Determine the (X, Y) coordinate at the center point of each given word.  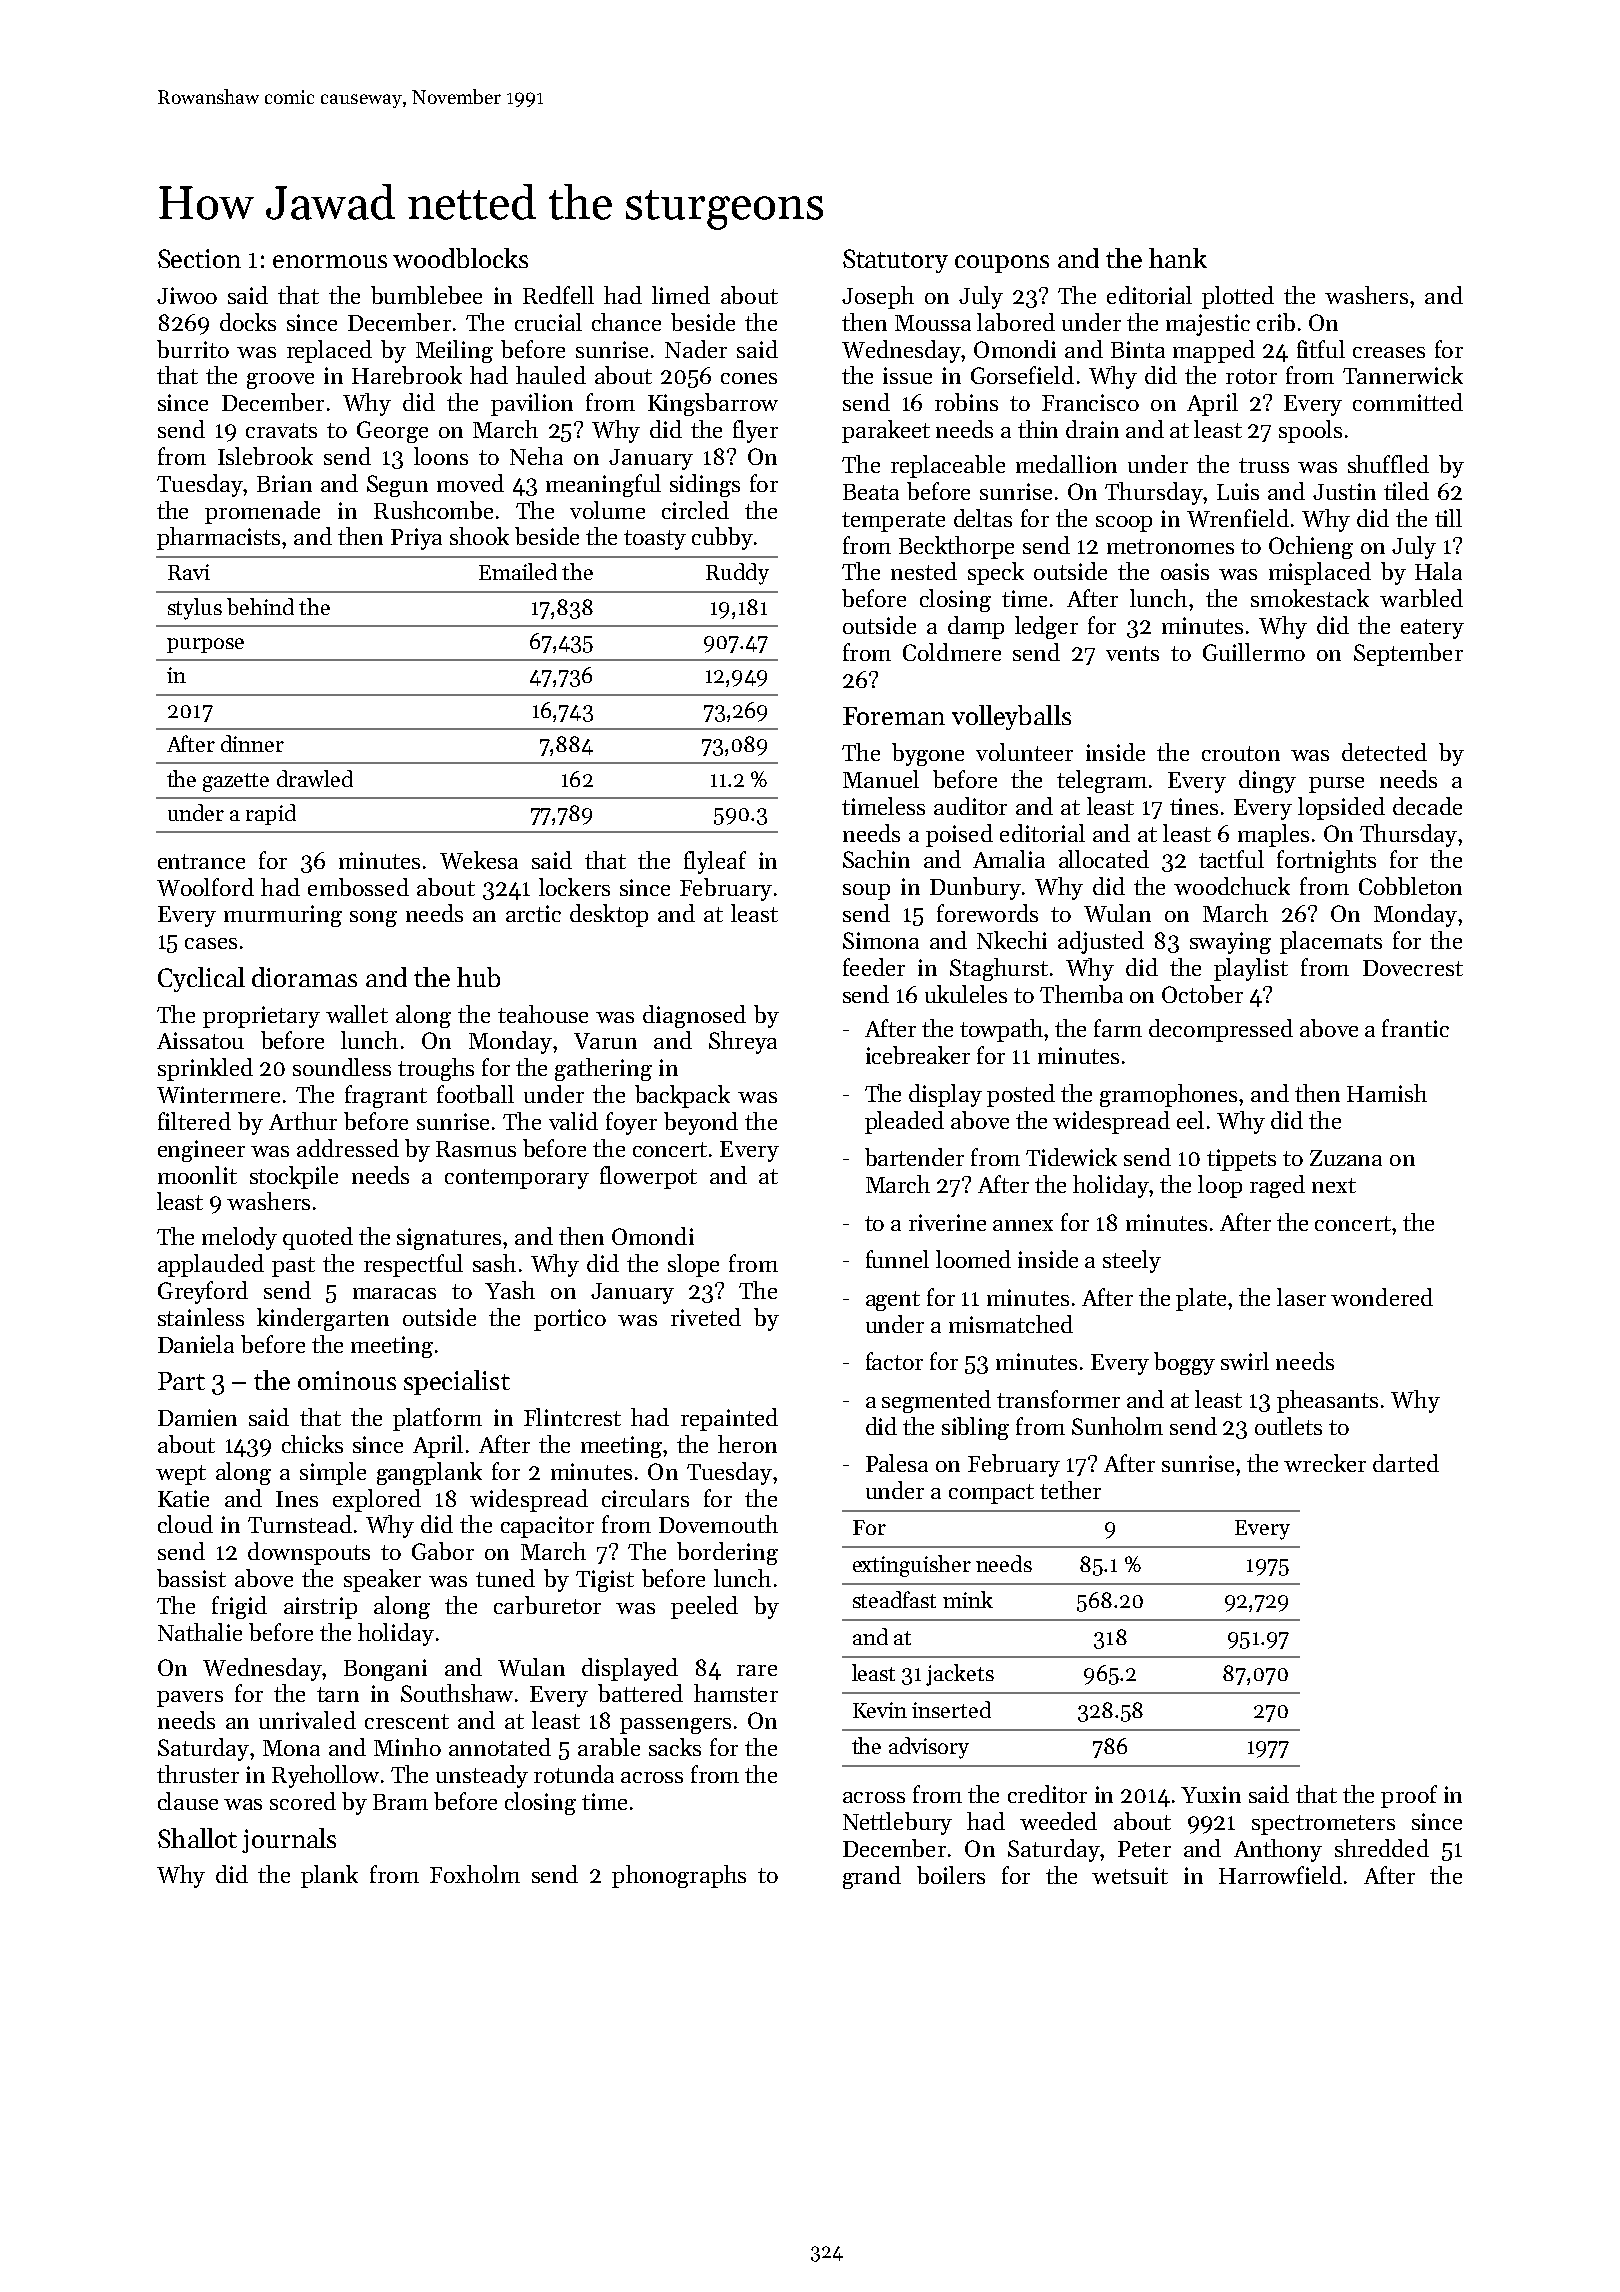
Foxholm (475, 1874)
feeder (874, 967)
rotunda (574, 1774)
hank (1178, 258)
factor (894, 1361)
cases (211, 943)
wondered (1382, 1297)
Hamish (1387, 1093)
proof (1409, 1796)
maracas (394, 1293)
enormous (330, 261)
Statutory (895, 261)
